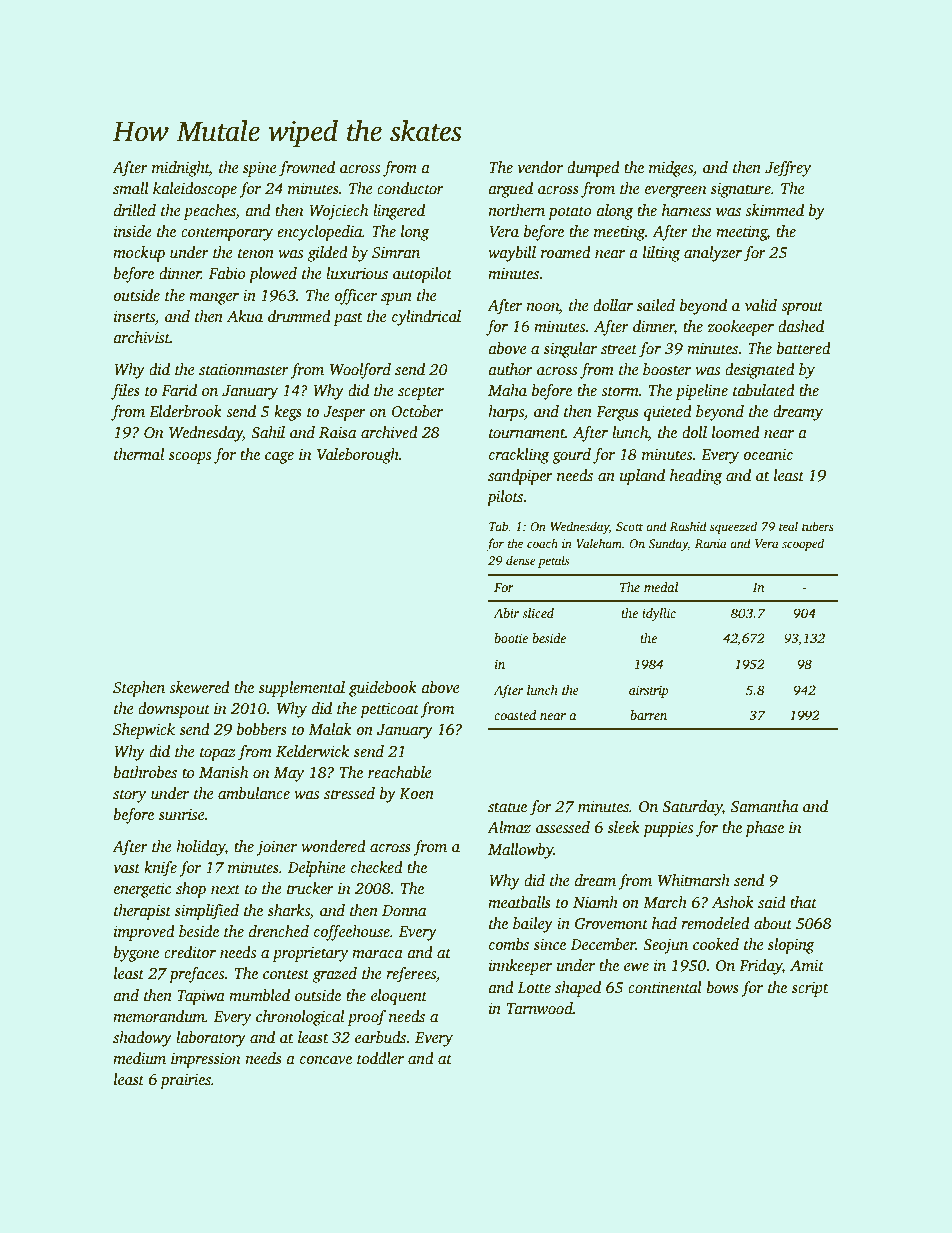 This image has width=952, height=1233. What do you see at coordinates (223, 772) in the image?
I see `Manish` at bounding box center [223, 772].
